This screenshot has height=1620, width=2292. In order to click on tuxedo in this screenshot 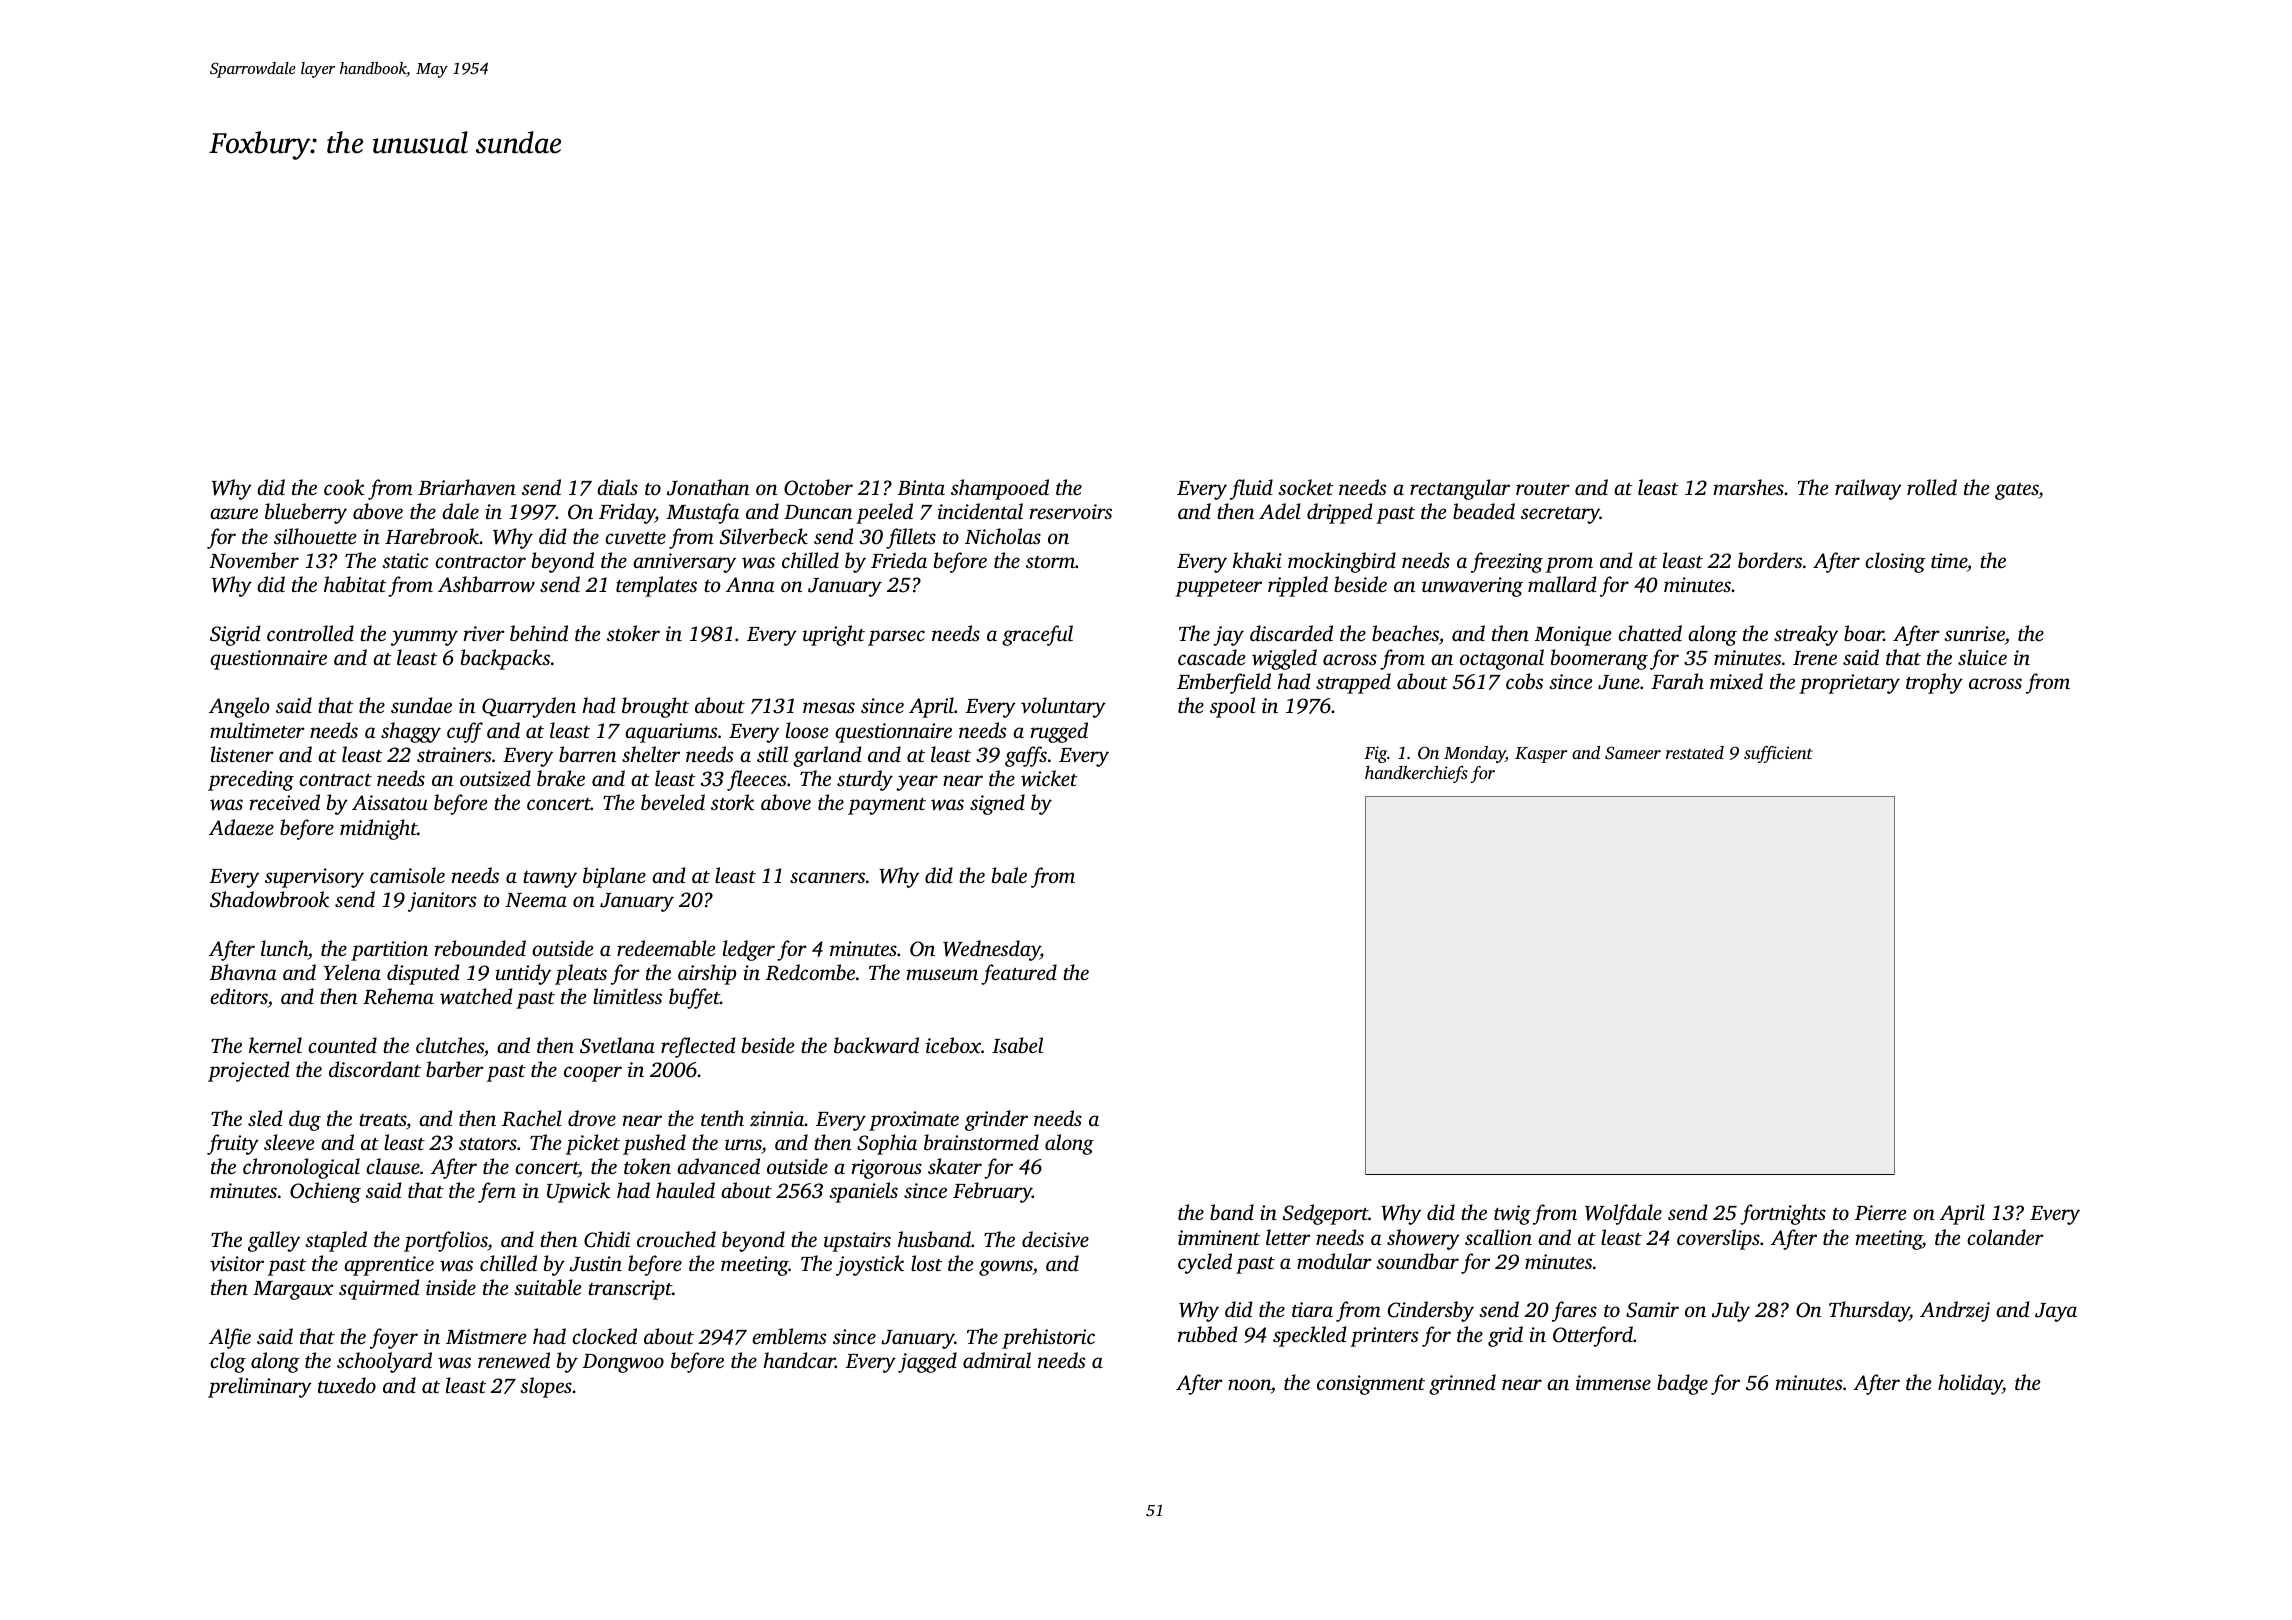, I will do `click(347, 1385)`.
